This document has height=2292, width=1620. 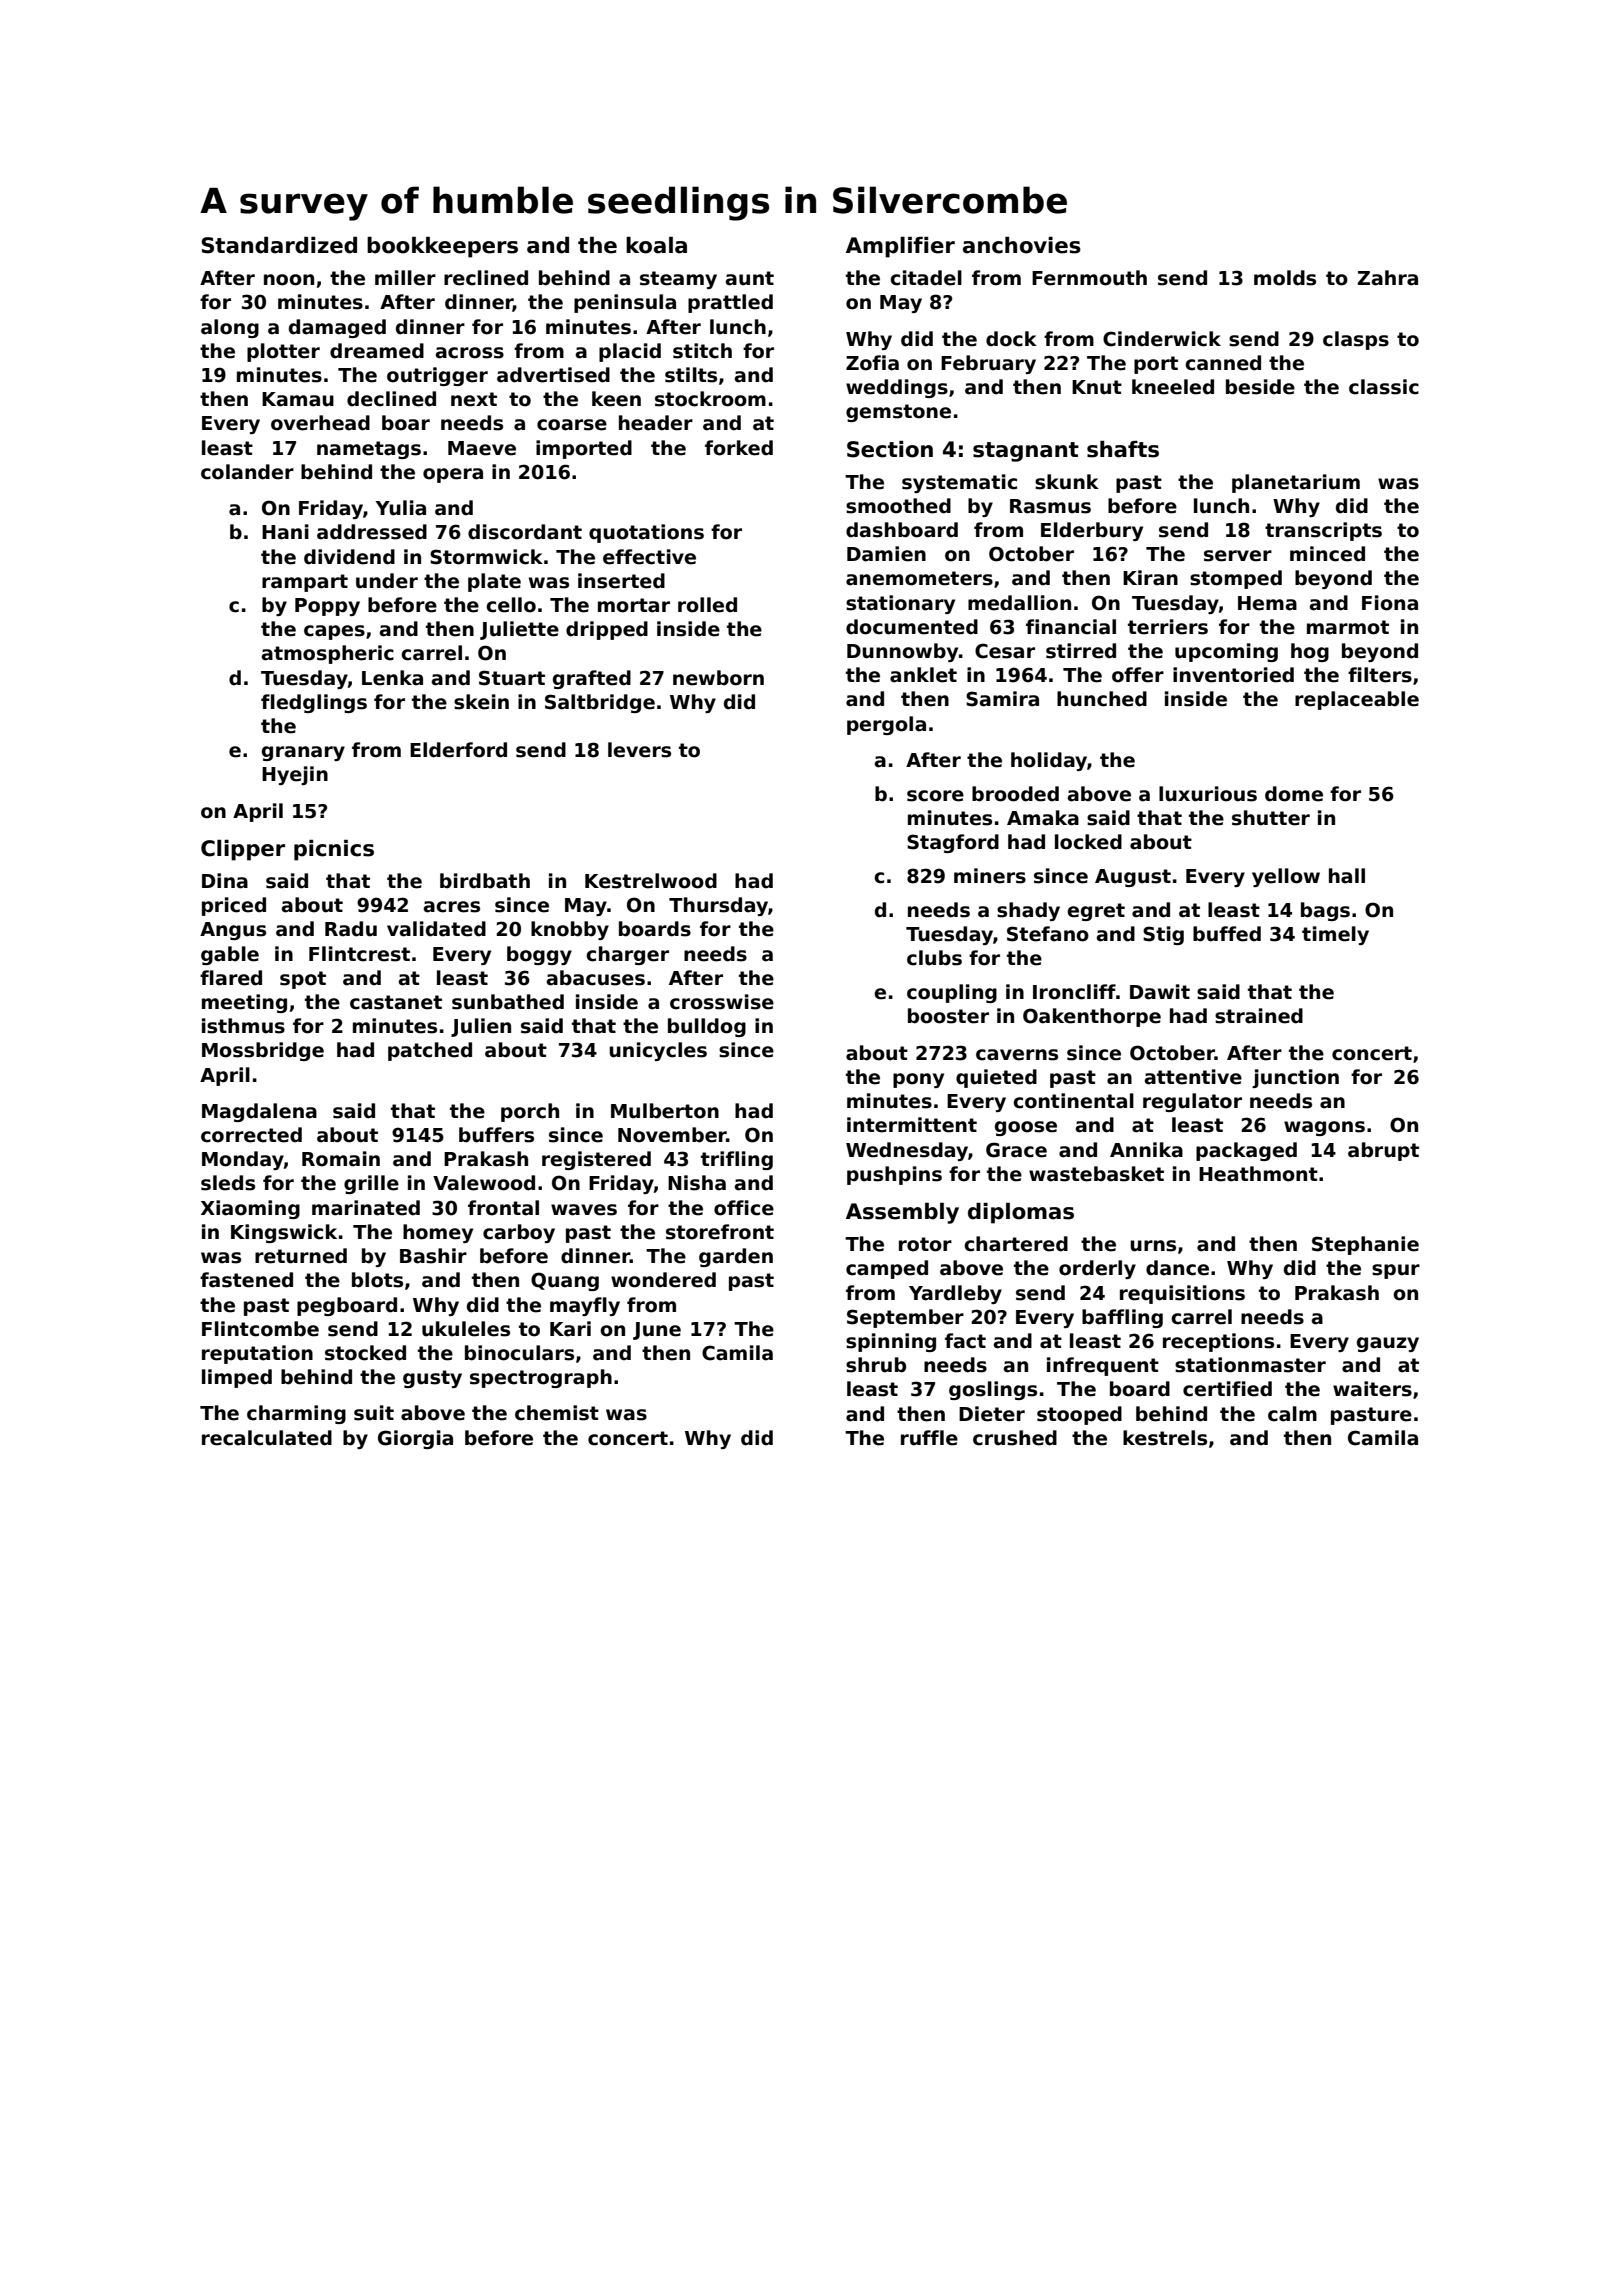 I want to click on coupling, so click(x=952, y=993).
